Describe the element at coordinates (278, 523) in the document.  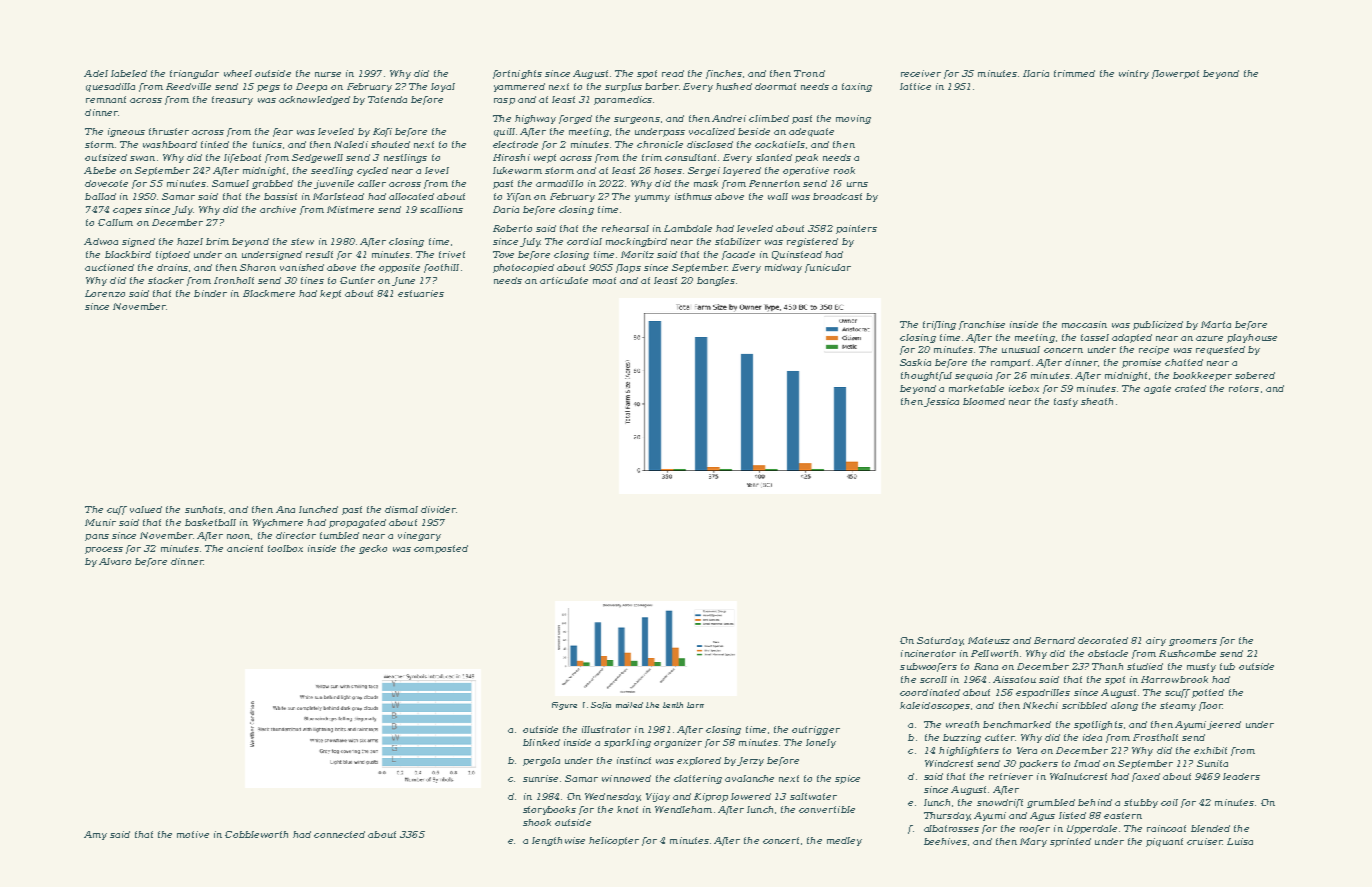
I see `Wychmere` at that location.
